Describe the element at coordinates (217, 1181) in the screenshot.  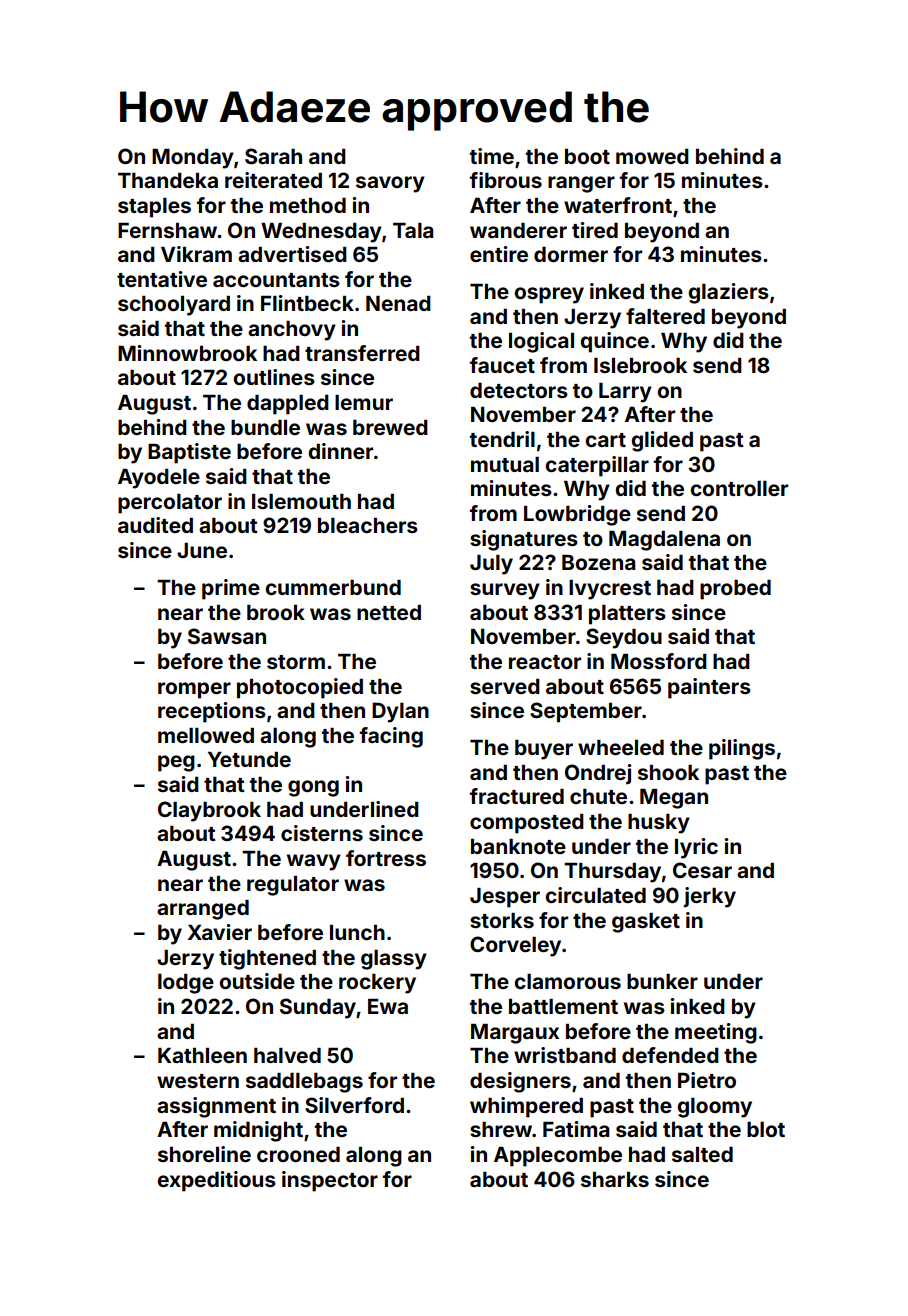
I see `expeditious` at that location.
